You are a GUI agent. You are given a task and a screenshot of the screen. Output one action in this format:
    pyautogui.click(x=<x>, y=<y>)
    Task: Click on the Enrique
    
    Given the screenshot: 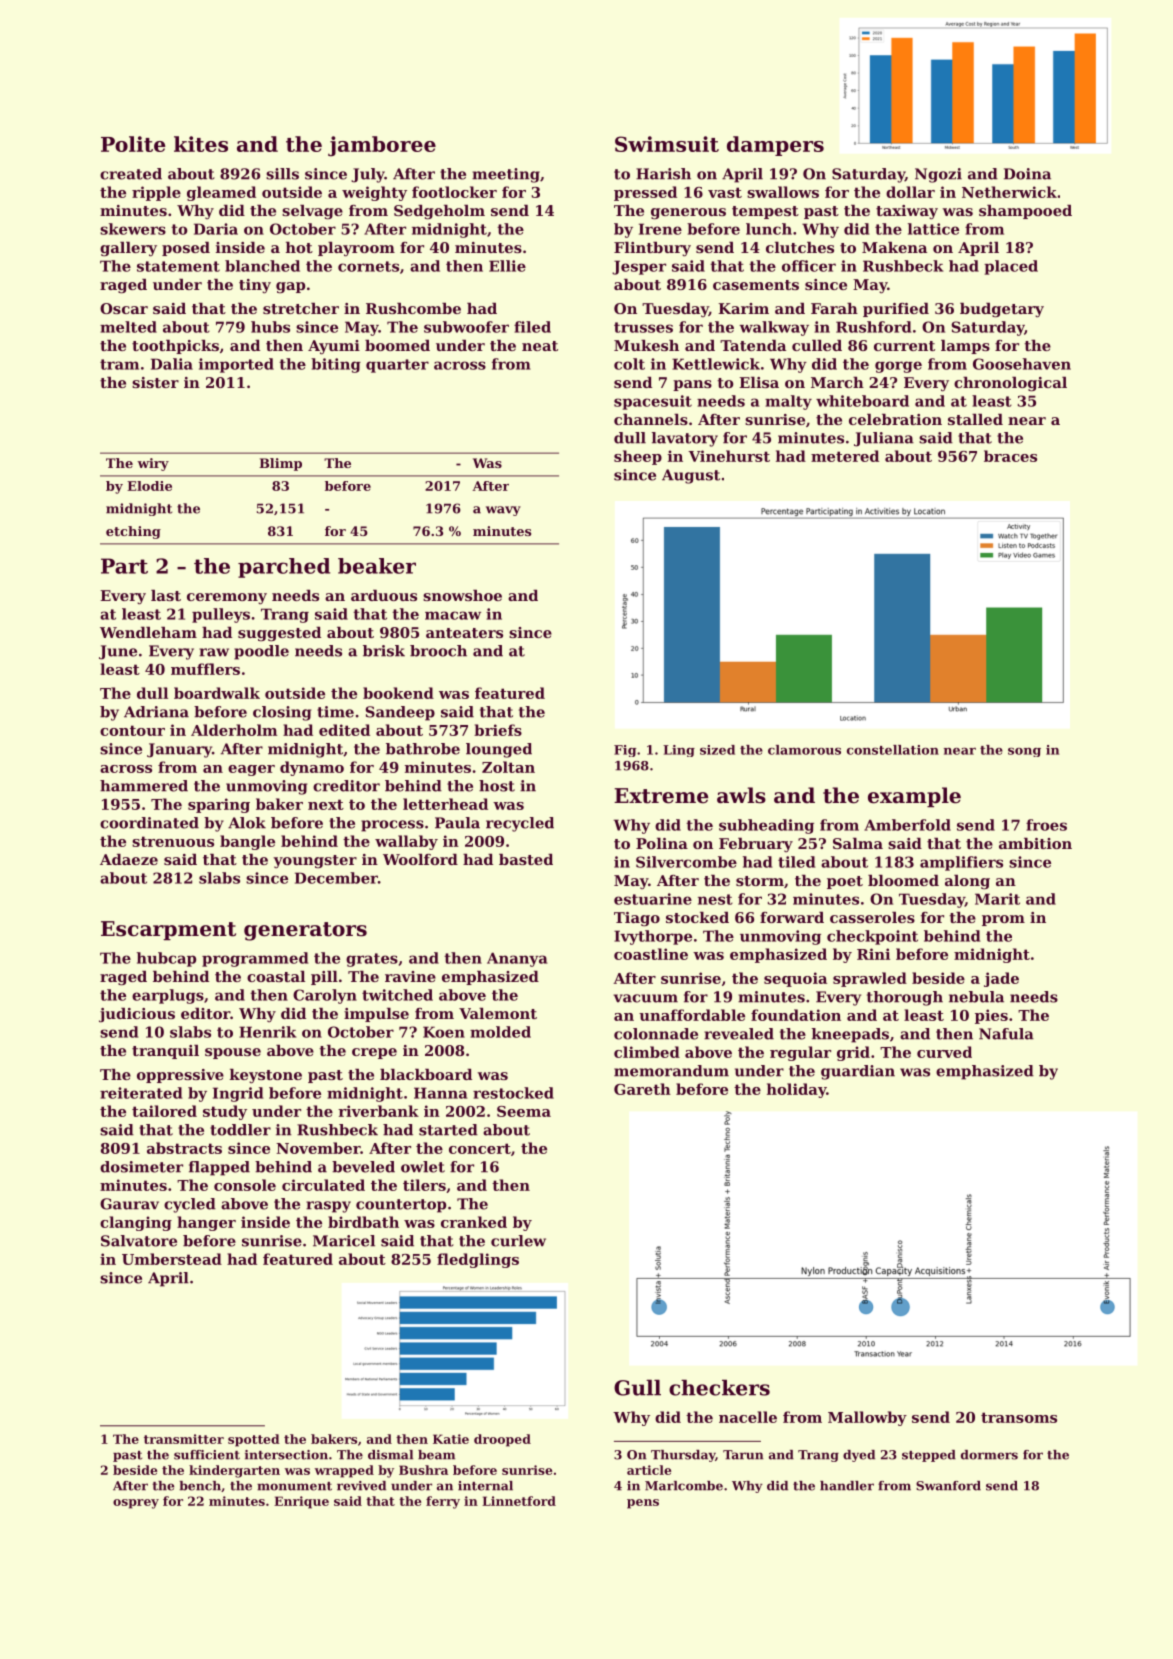 What is the action you would take?
    pyautogui.click(x=301, y=1502)
